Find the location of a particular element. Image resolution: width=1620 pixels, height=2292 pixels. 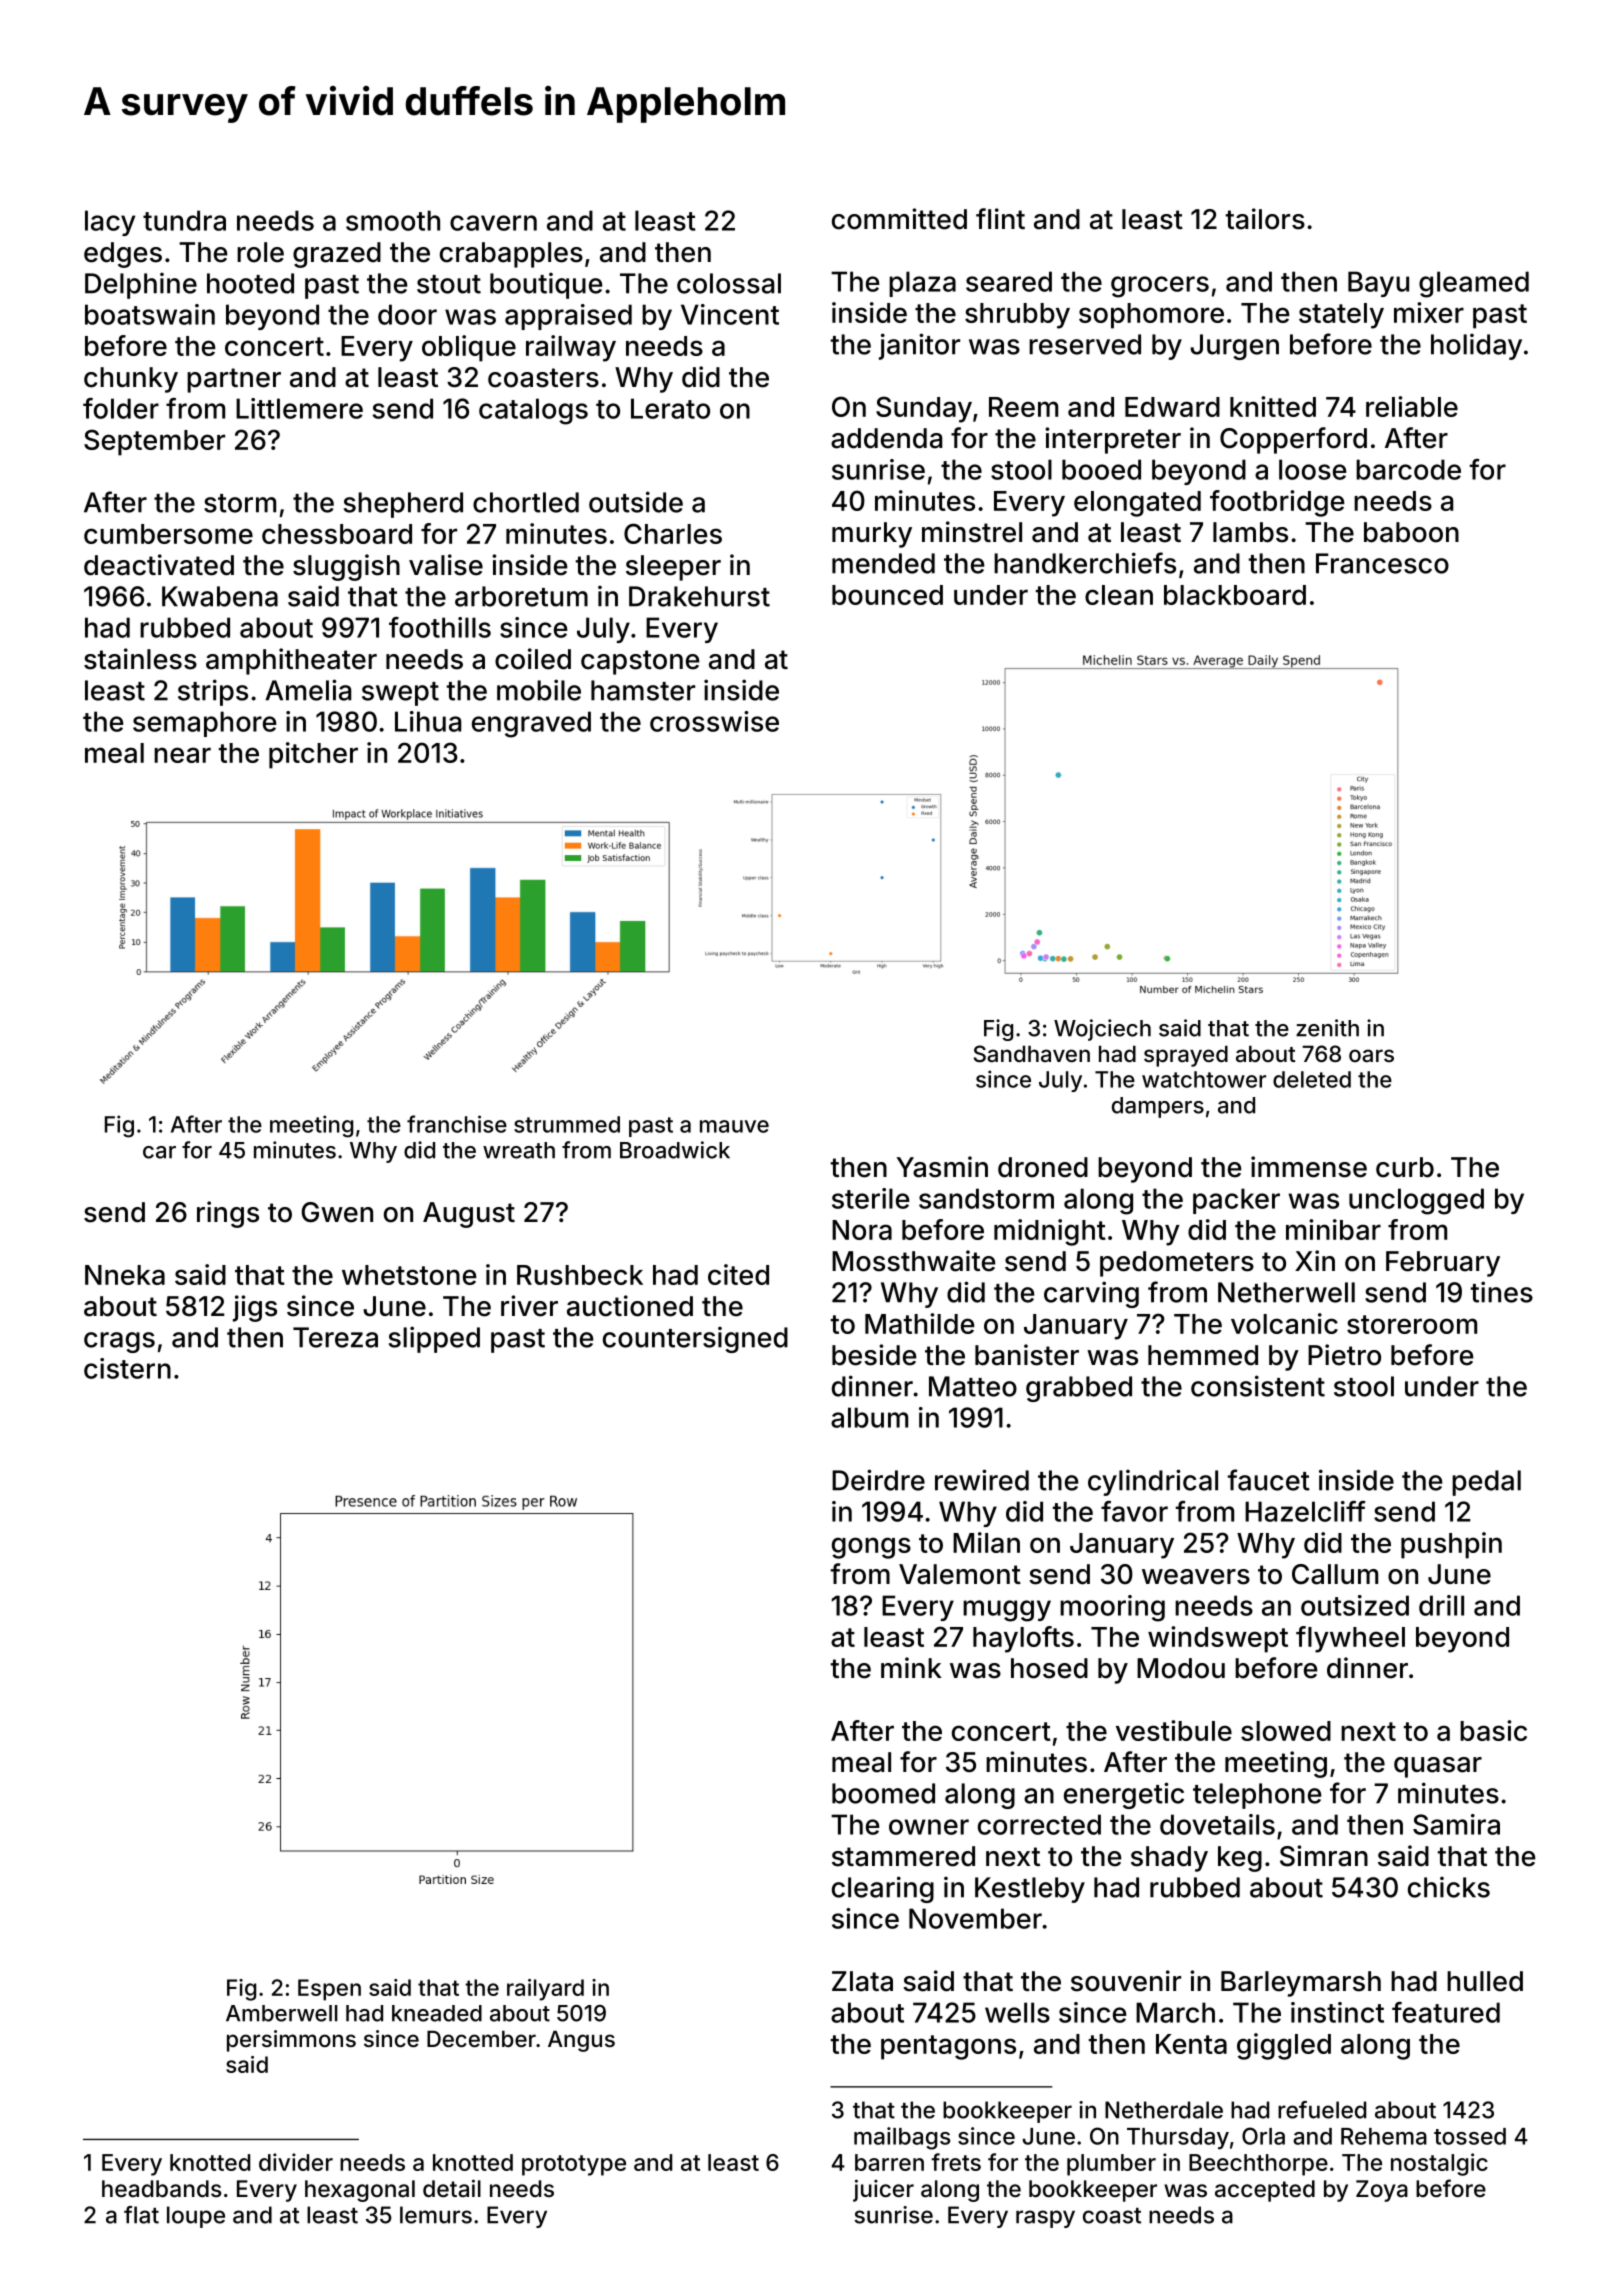

Lerato is located at coordinates (670, 408).
